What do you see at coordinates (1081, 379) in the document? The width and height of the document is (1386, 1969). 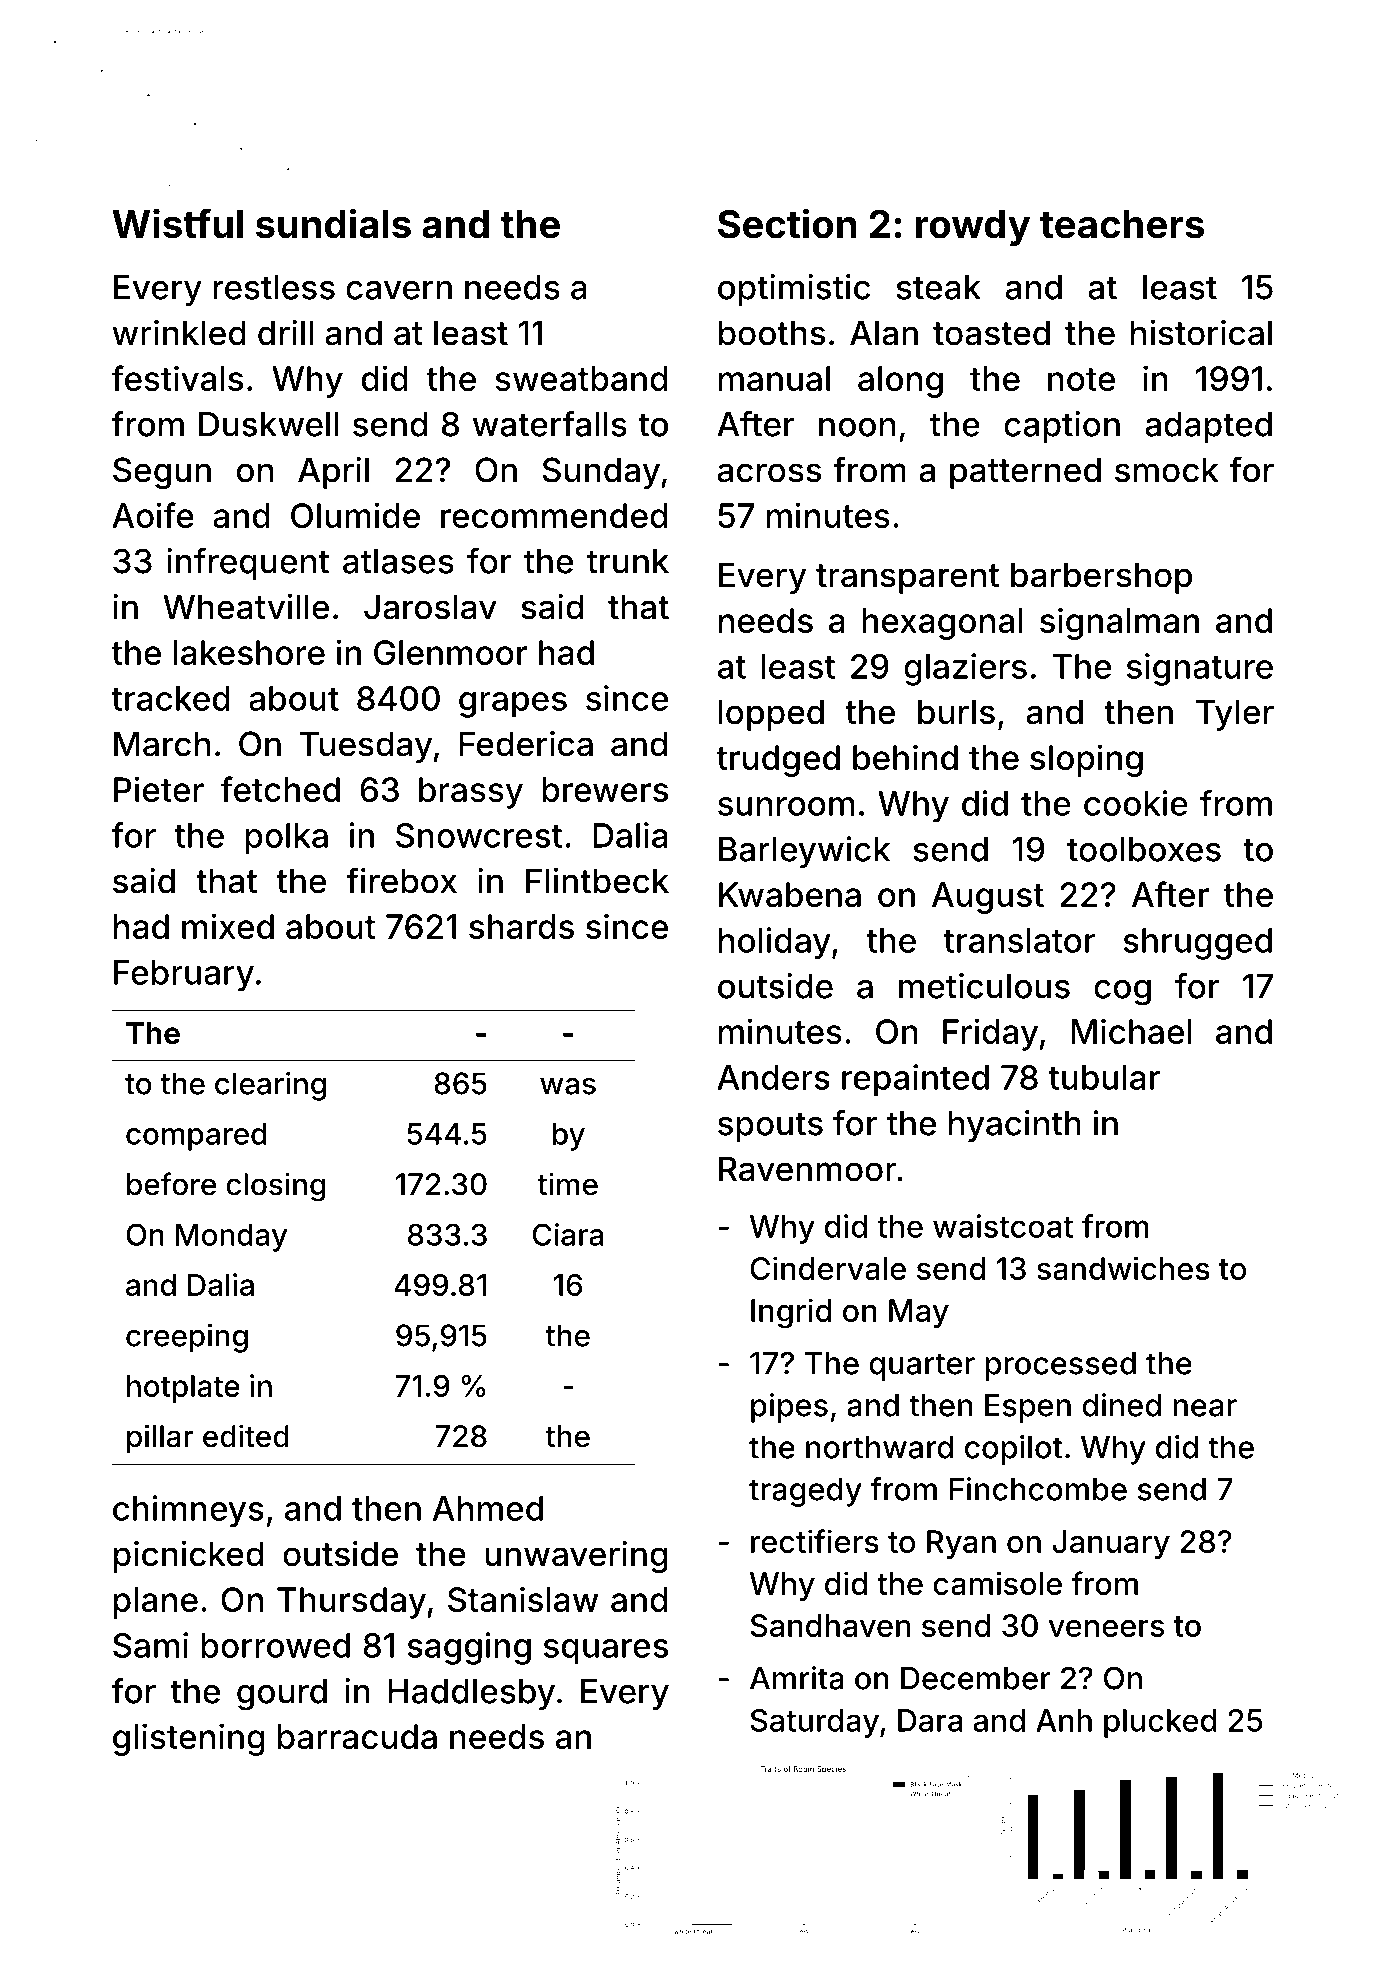 I see `note` at bounding box center [1081, 379].
